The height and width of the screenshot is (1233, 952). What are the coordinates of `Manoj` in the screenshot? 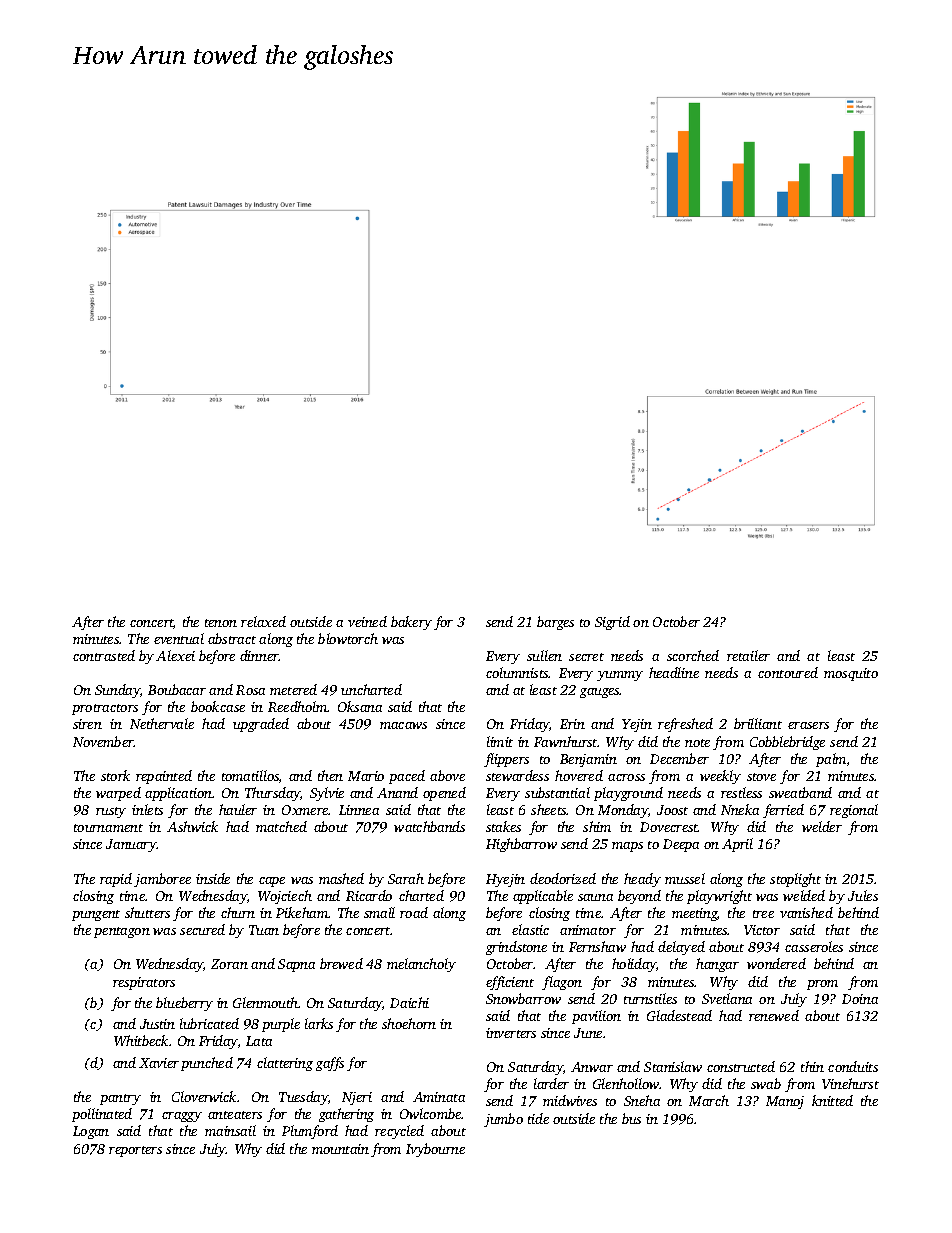 It's located at (785, 1102).
